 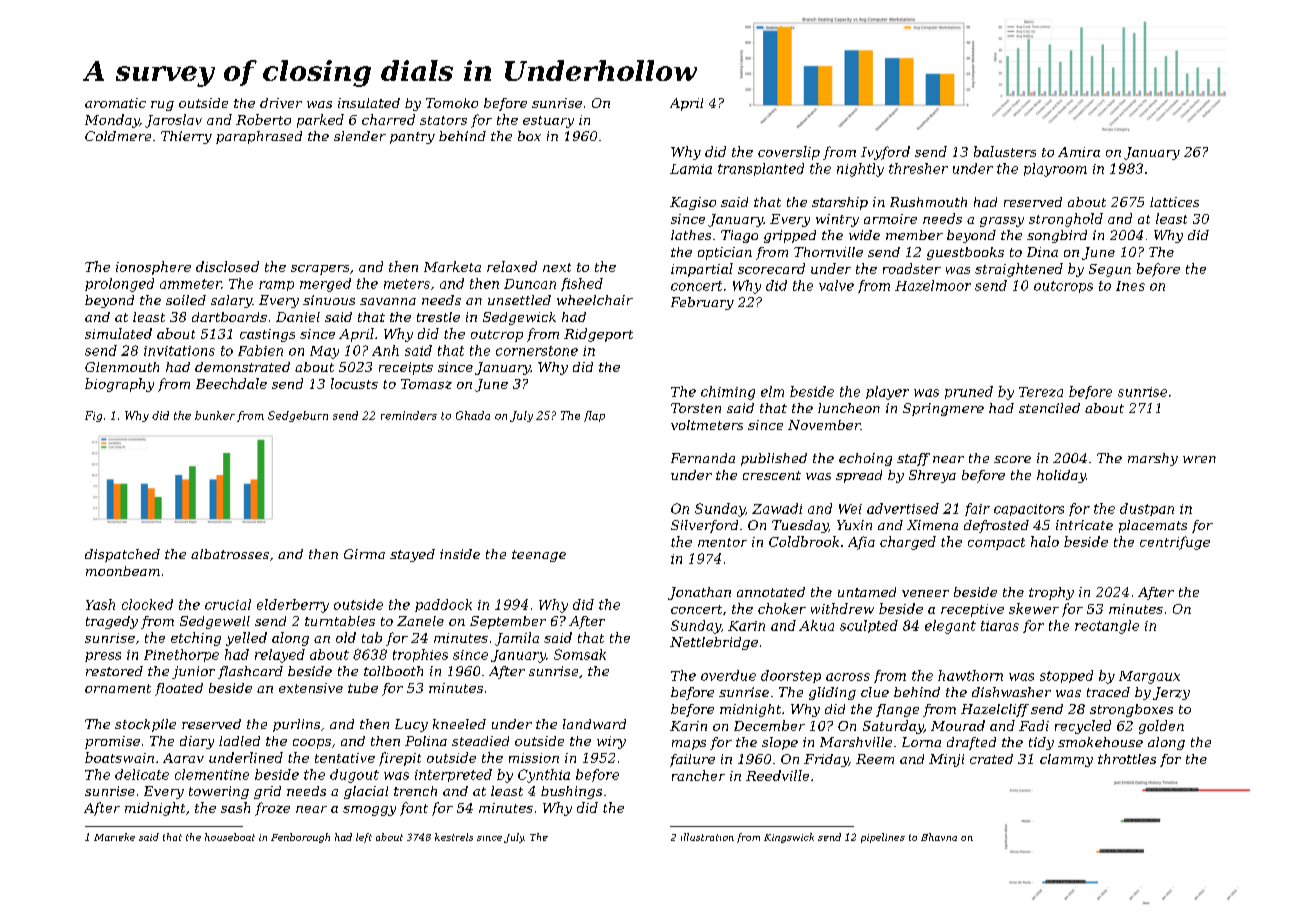 What do you see at coordinates (517, 639) in the page?
I see `Jamila` at bounding box center [517, 639].
